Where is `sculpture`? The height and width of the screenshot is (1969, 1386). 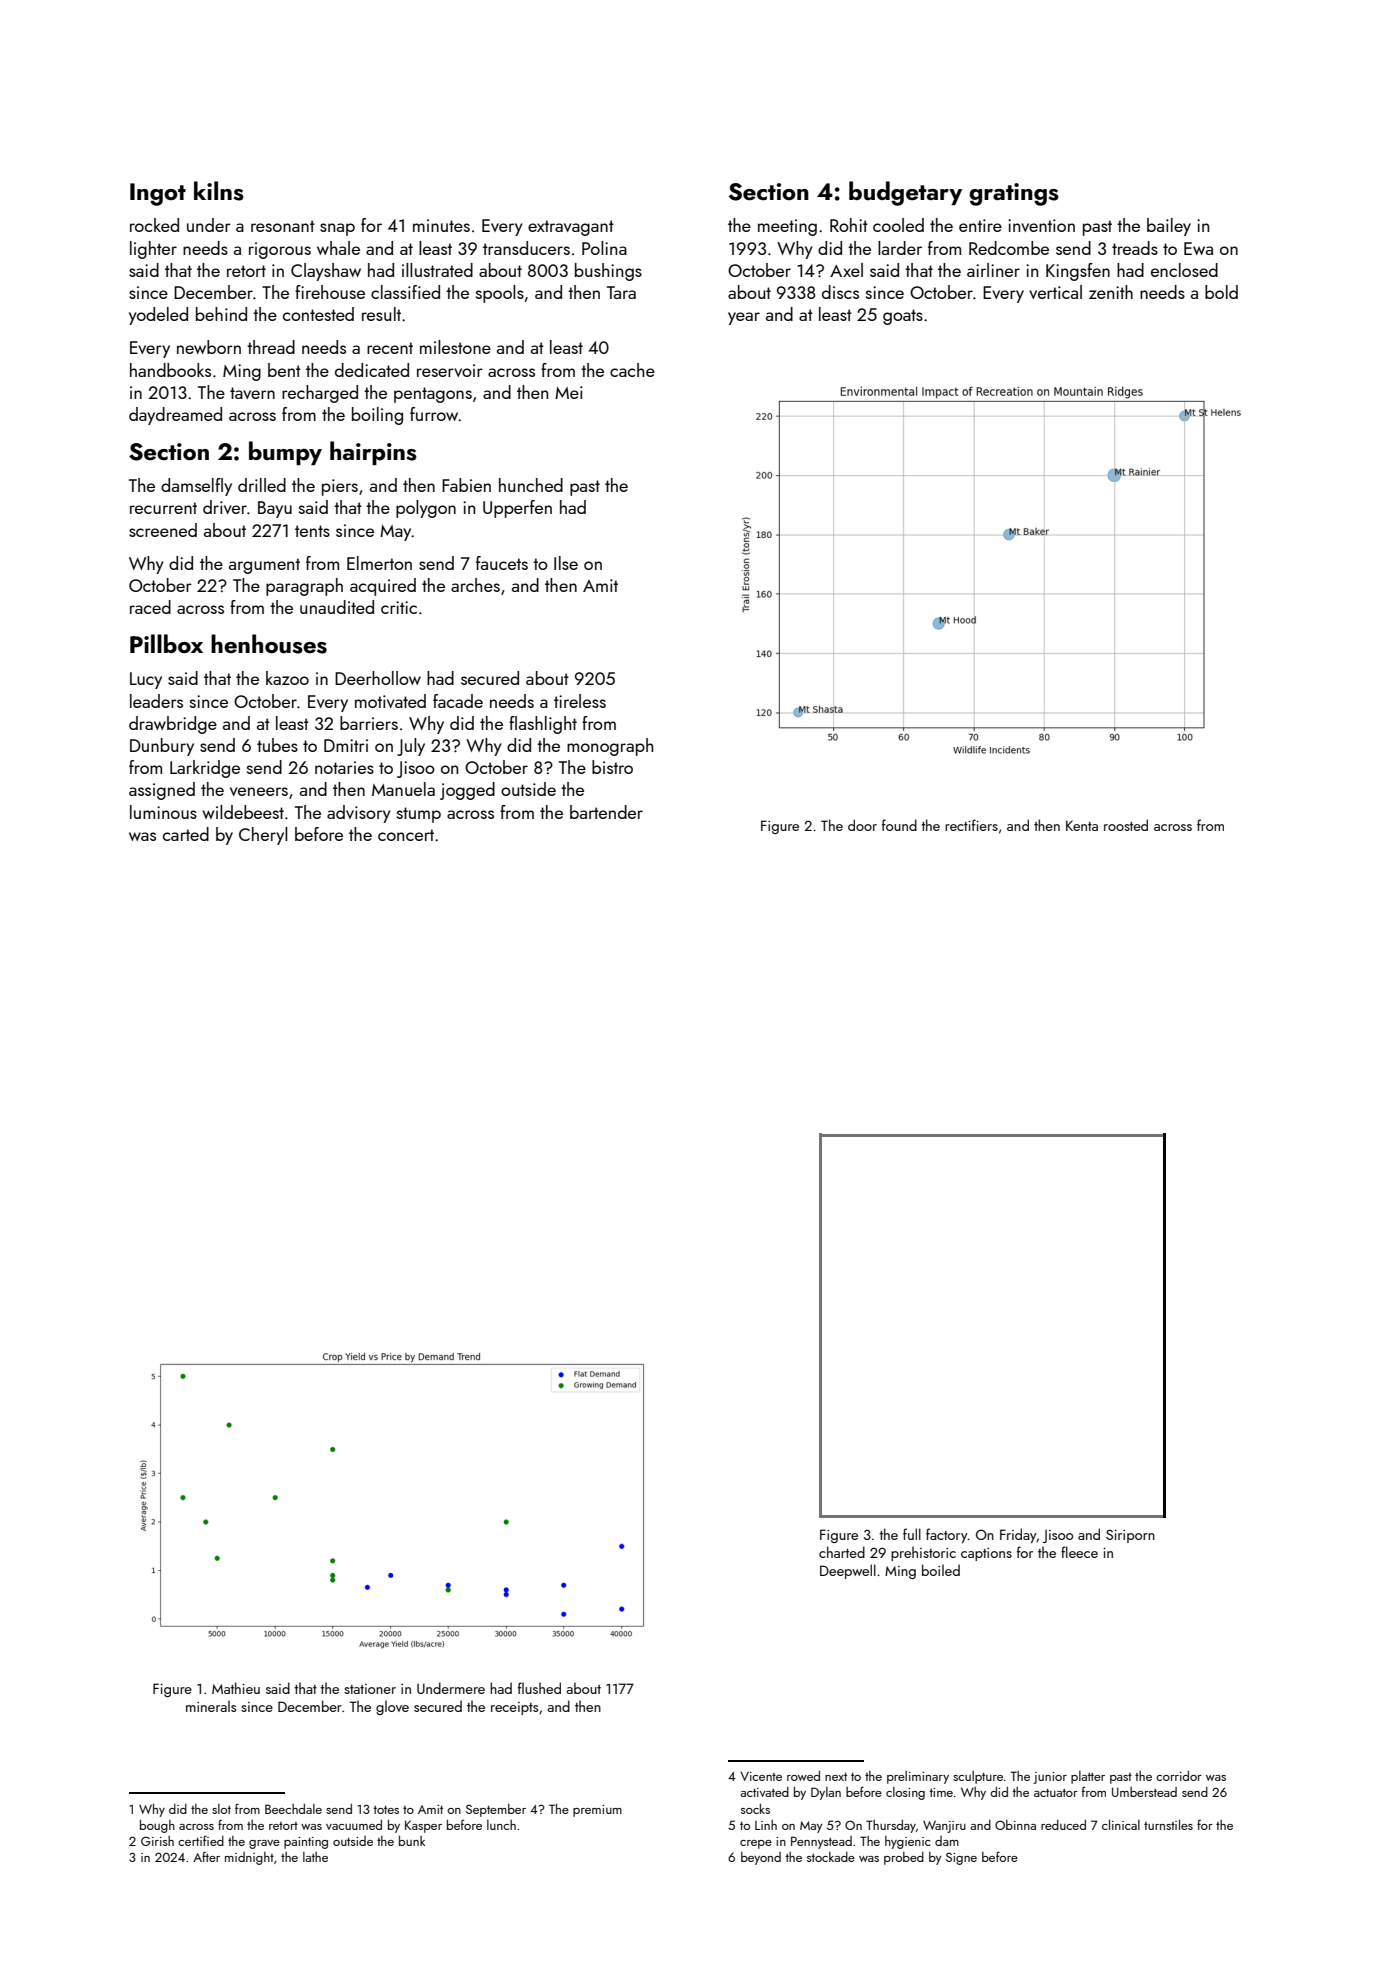
sculpture is located at coordinates (978, 1777).
